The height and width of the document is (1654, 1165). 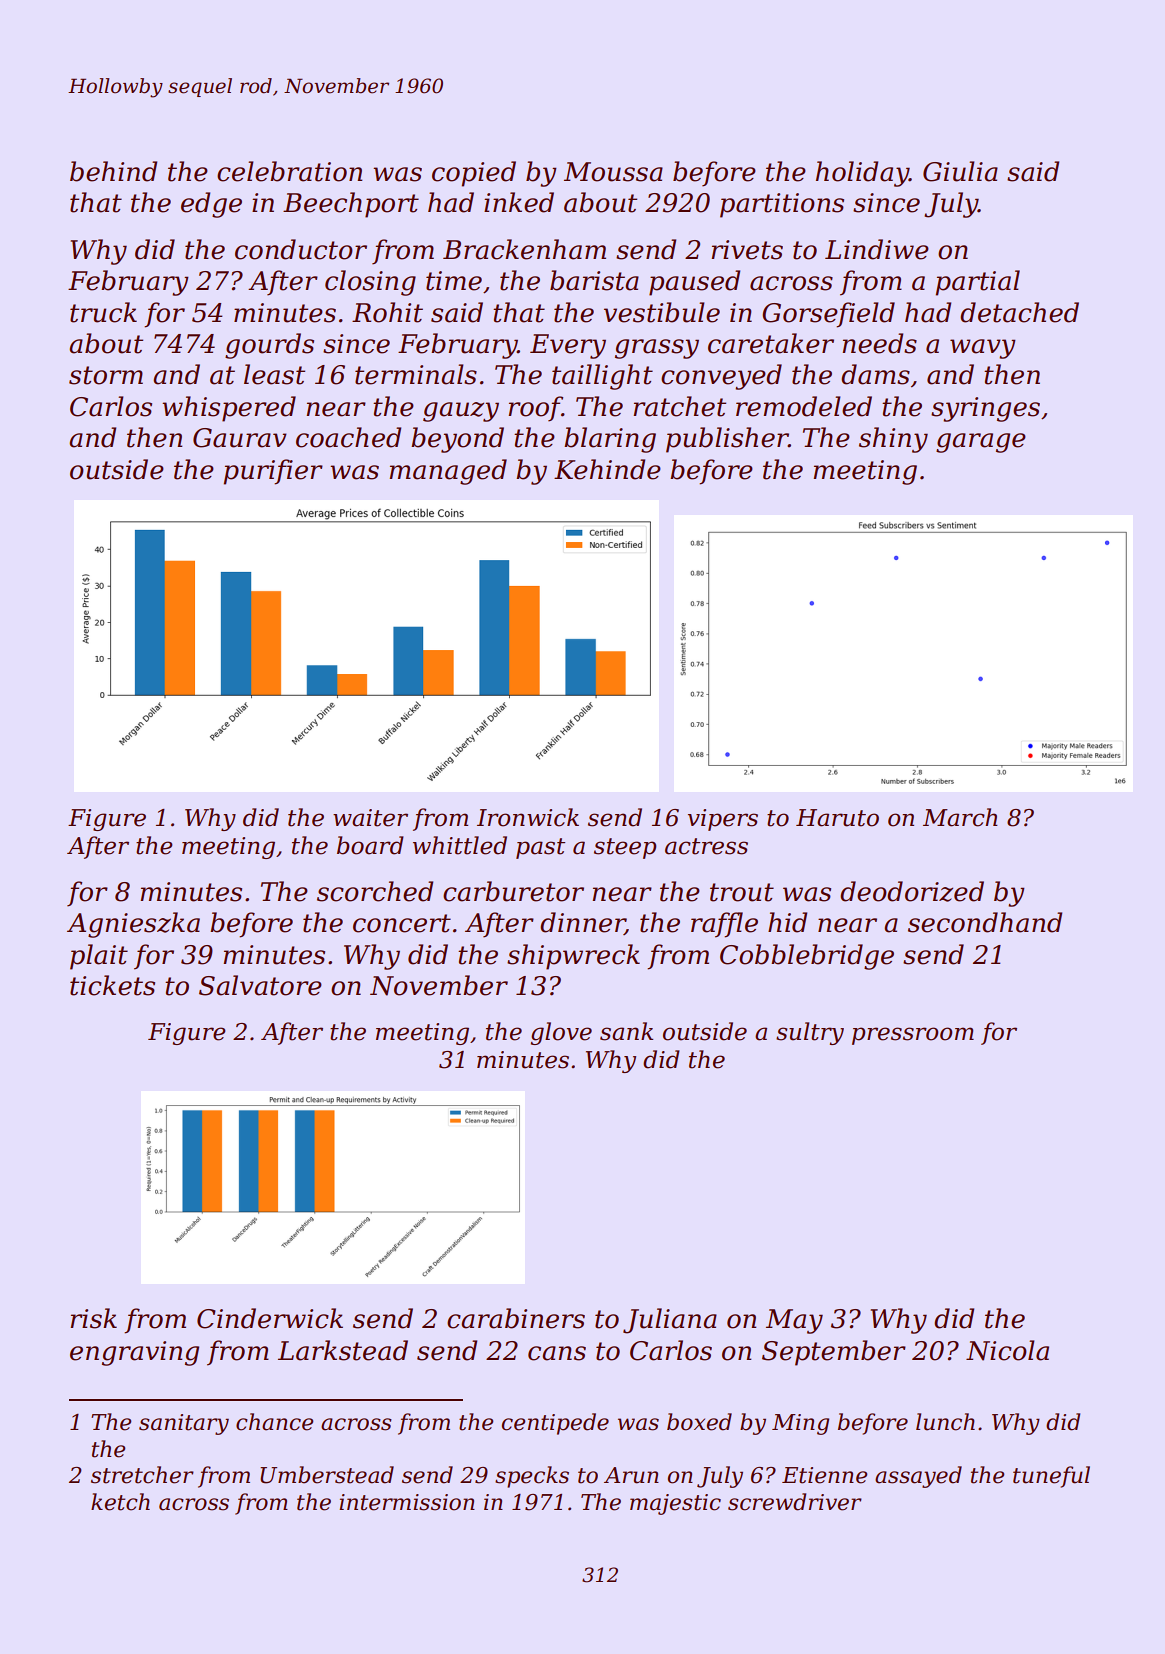 What do you see at coordinates (1019, 312) in the document?
I see `detached` at bounding box center [1019, 312].
